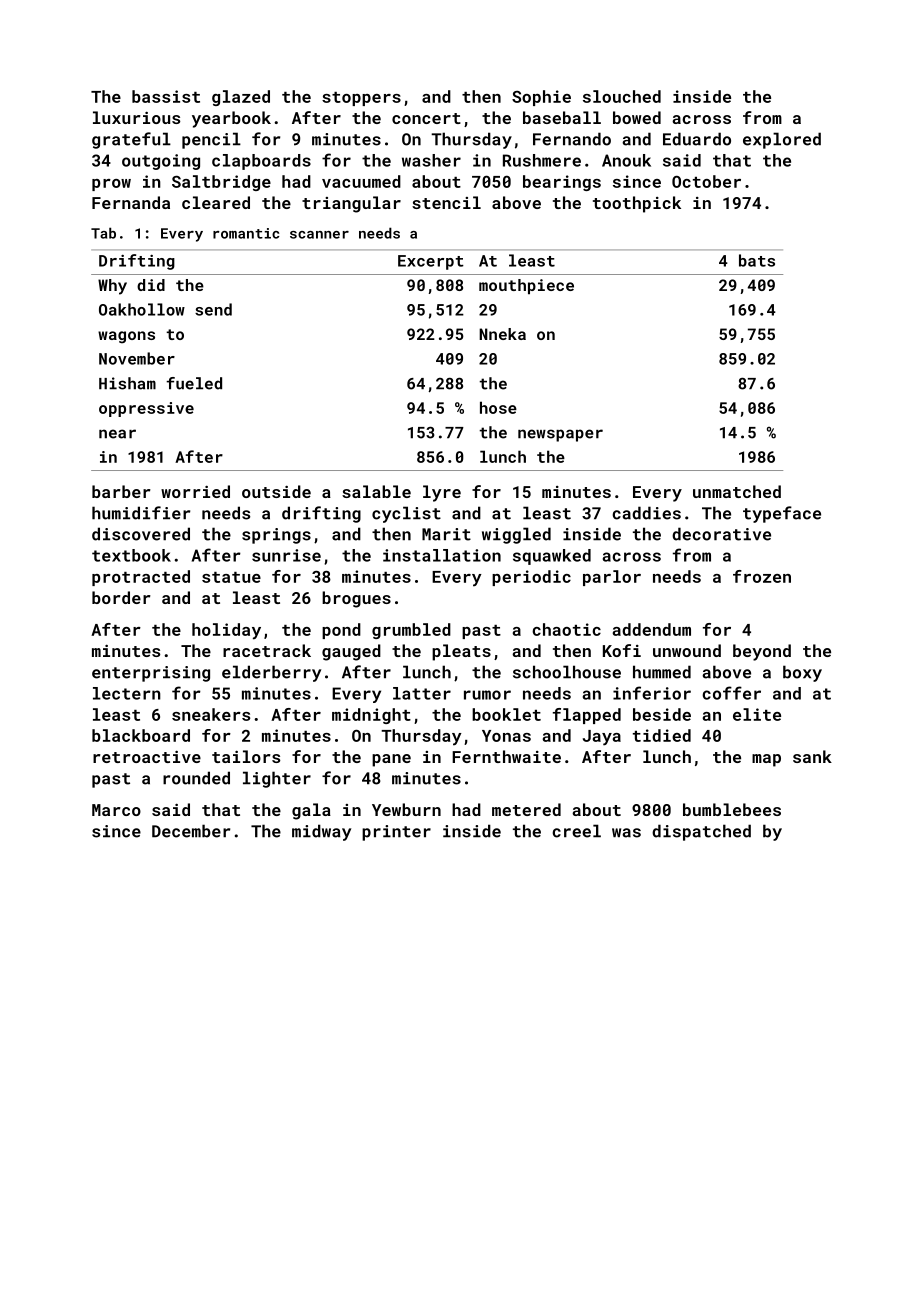 The image size is (924, 1308). What do you see at coordinates (541, 98) in the document?
I see `Sophie` at bounding box center [541, 98].
